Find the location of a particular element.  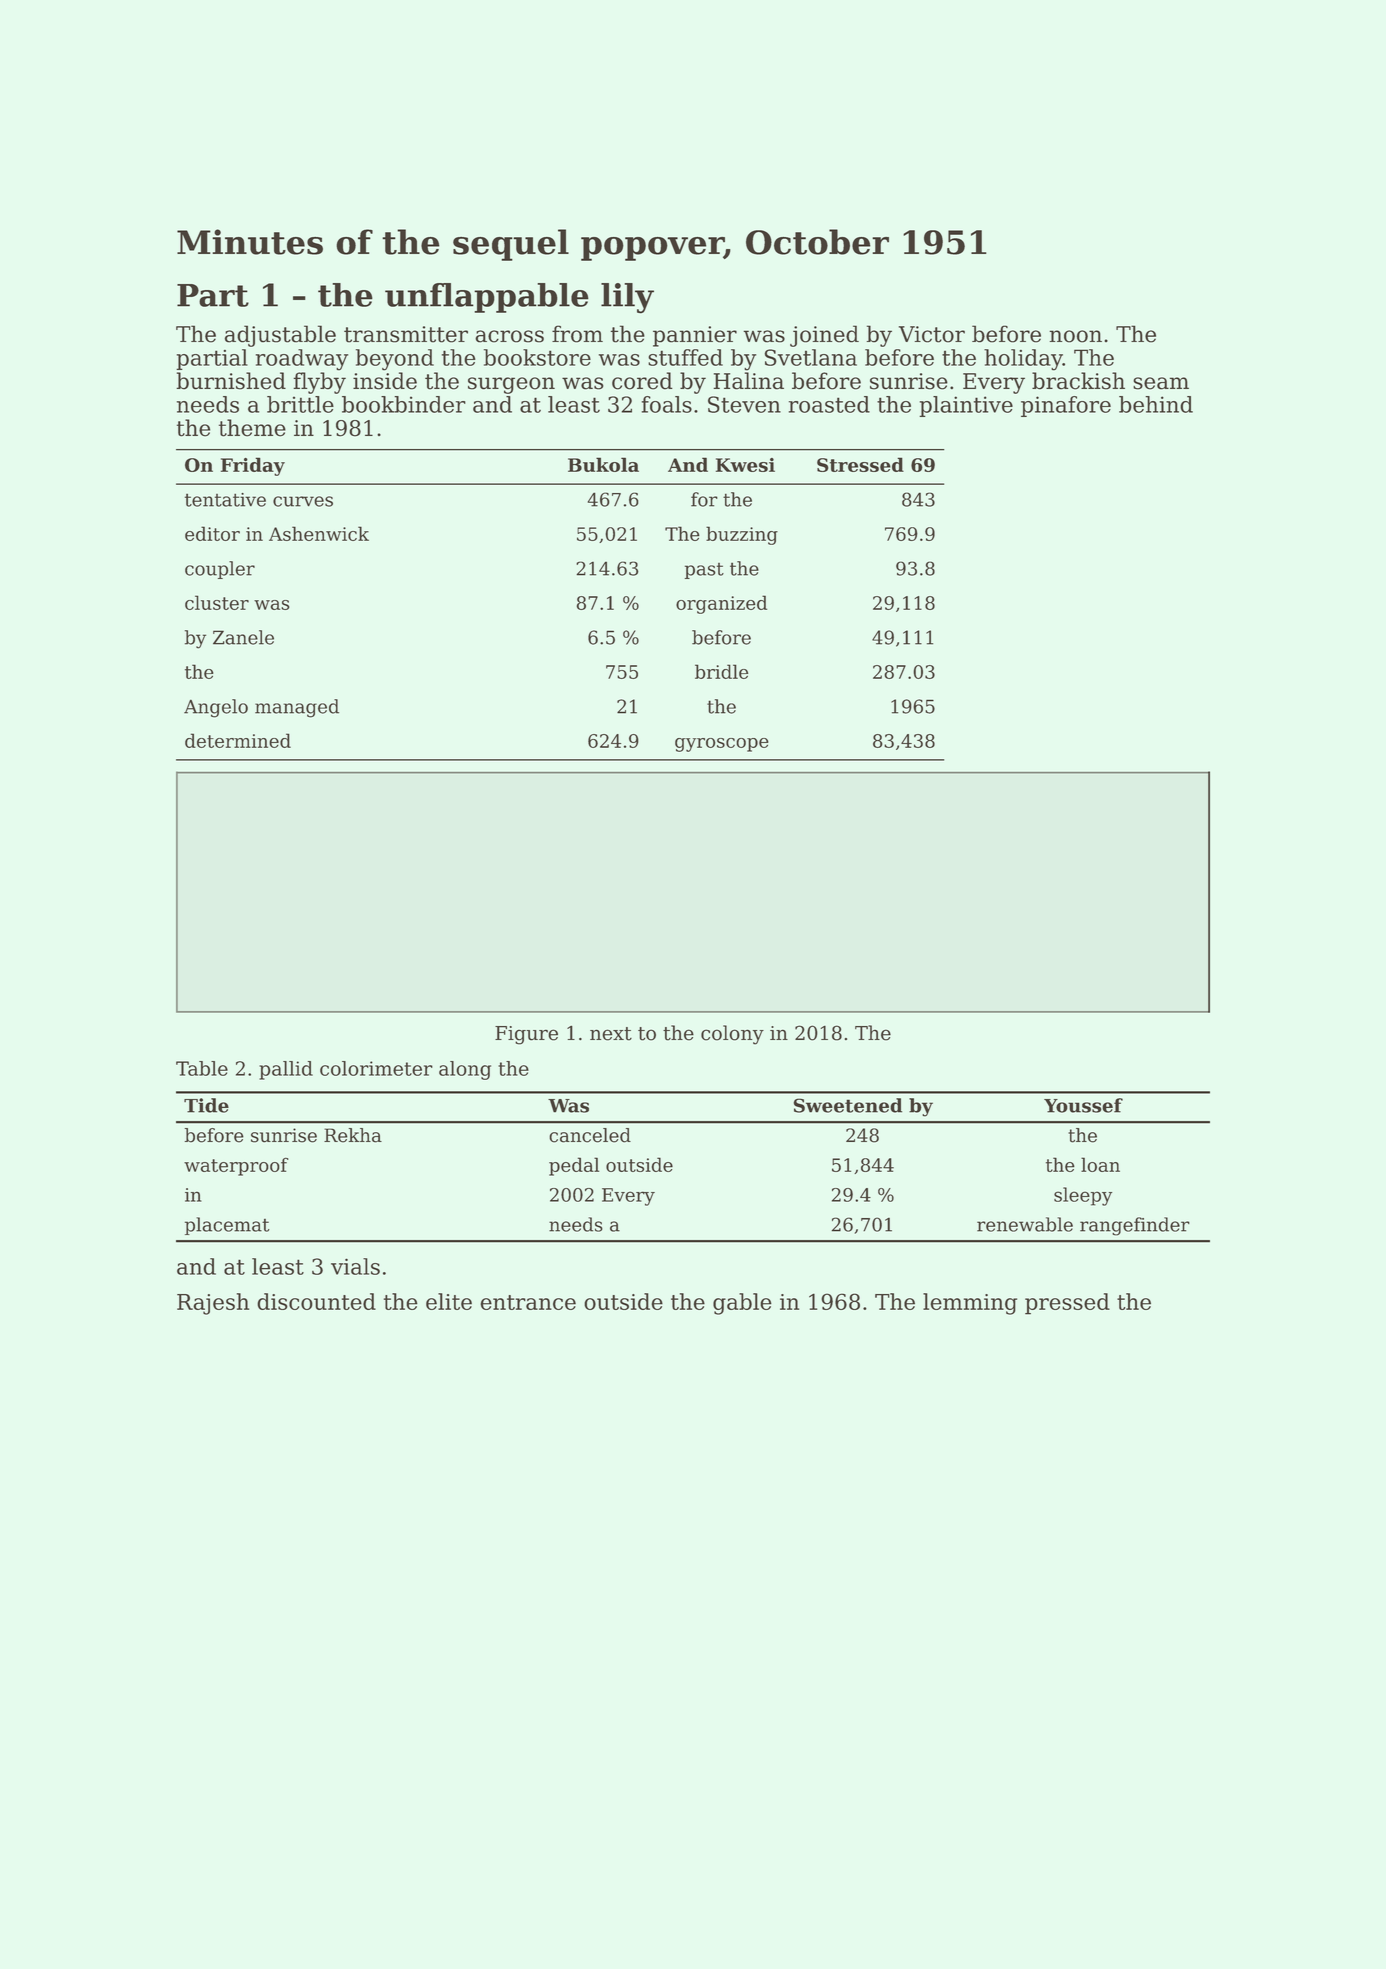

colorimeter is located at coordinates (376, 1068).
